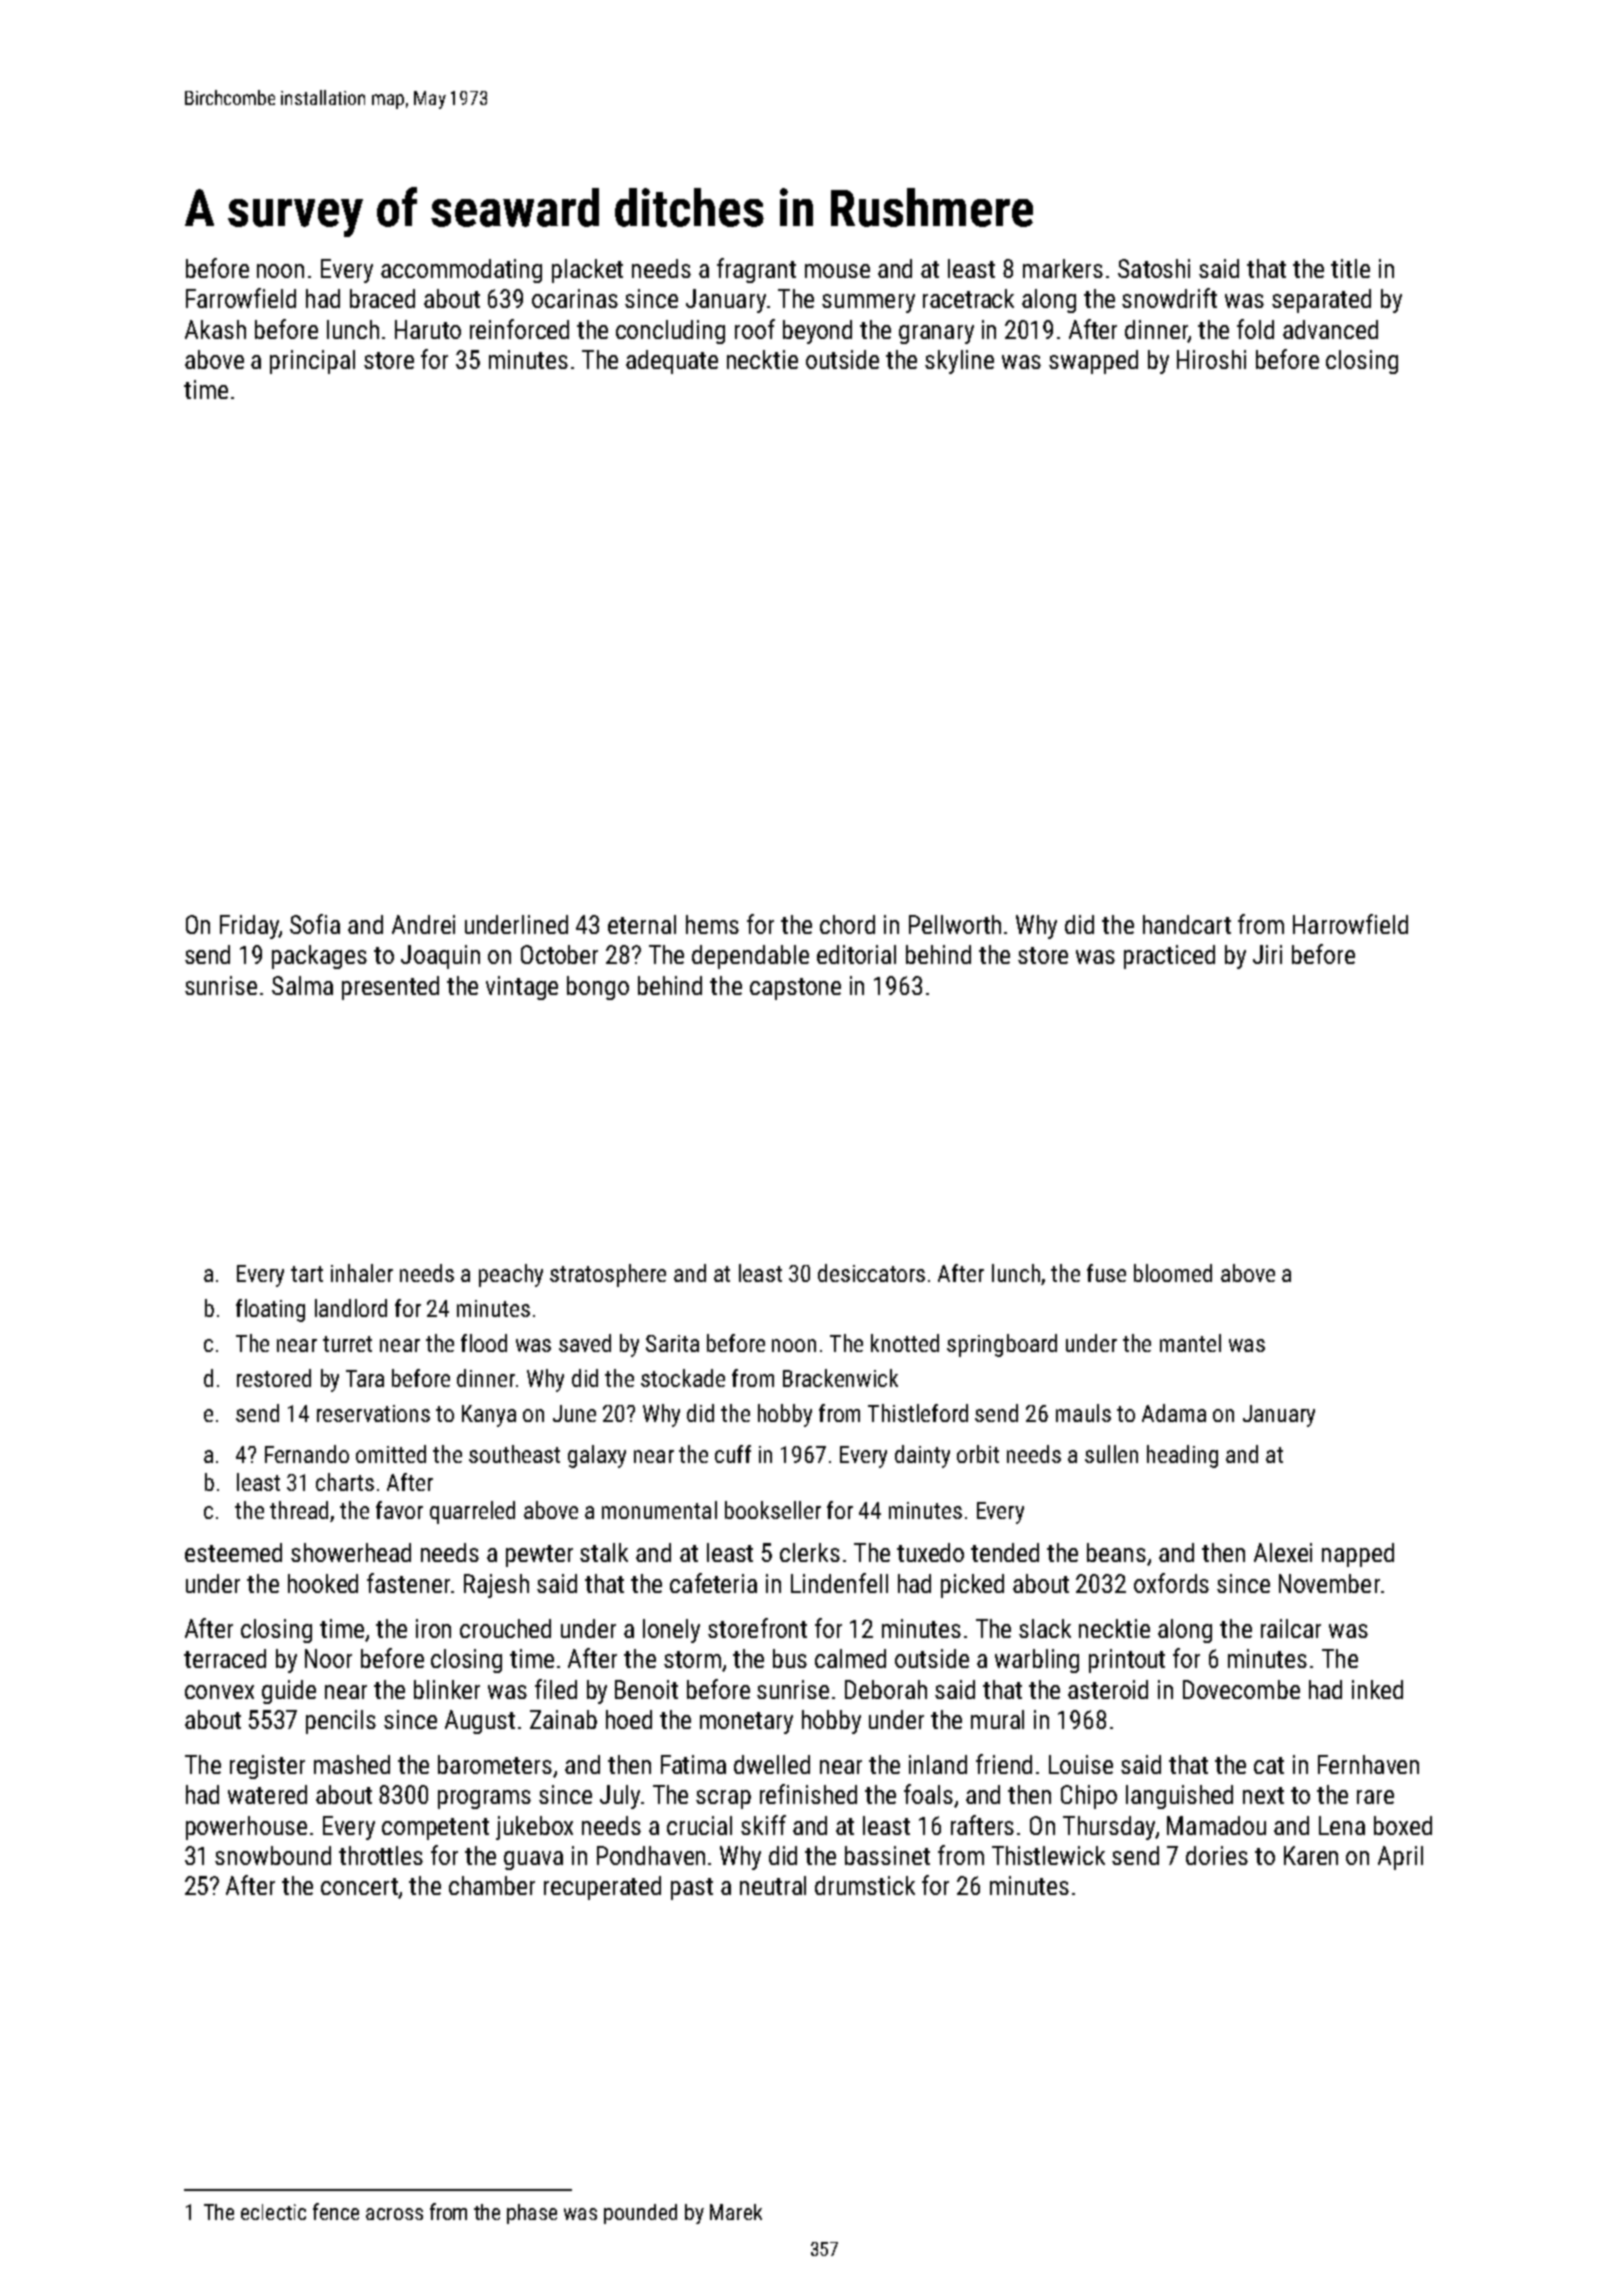  Describe the element at coordinates (249, 927) in the screenshot. I see `Friday` at that location.
